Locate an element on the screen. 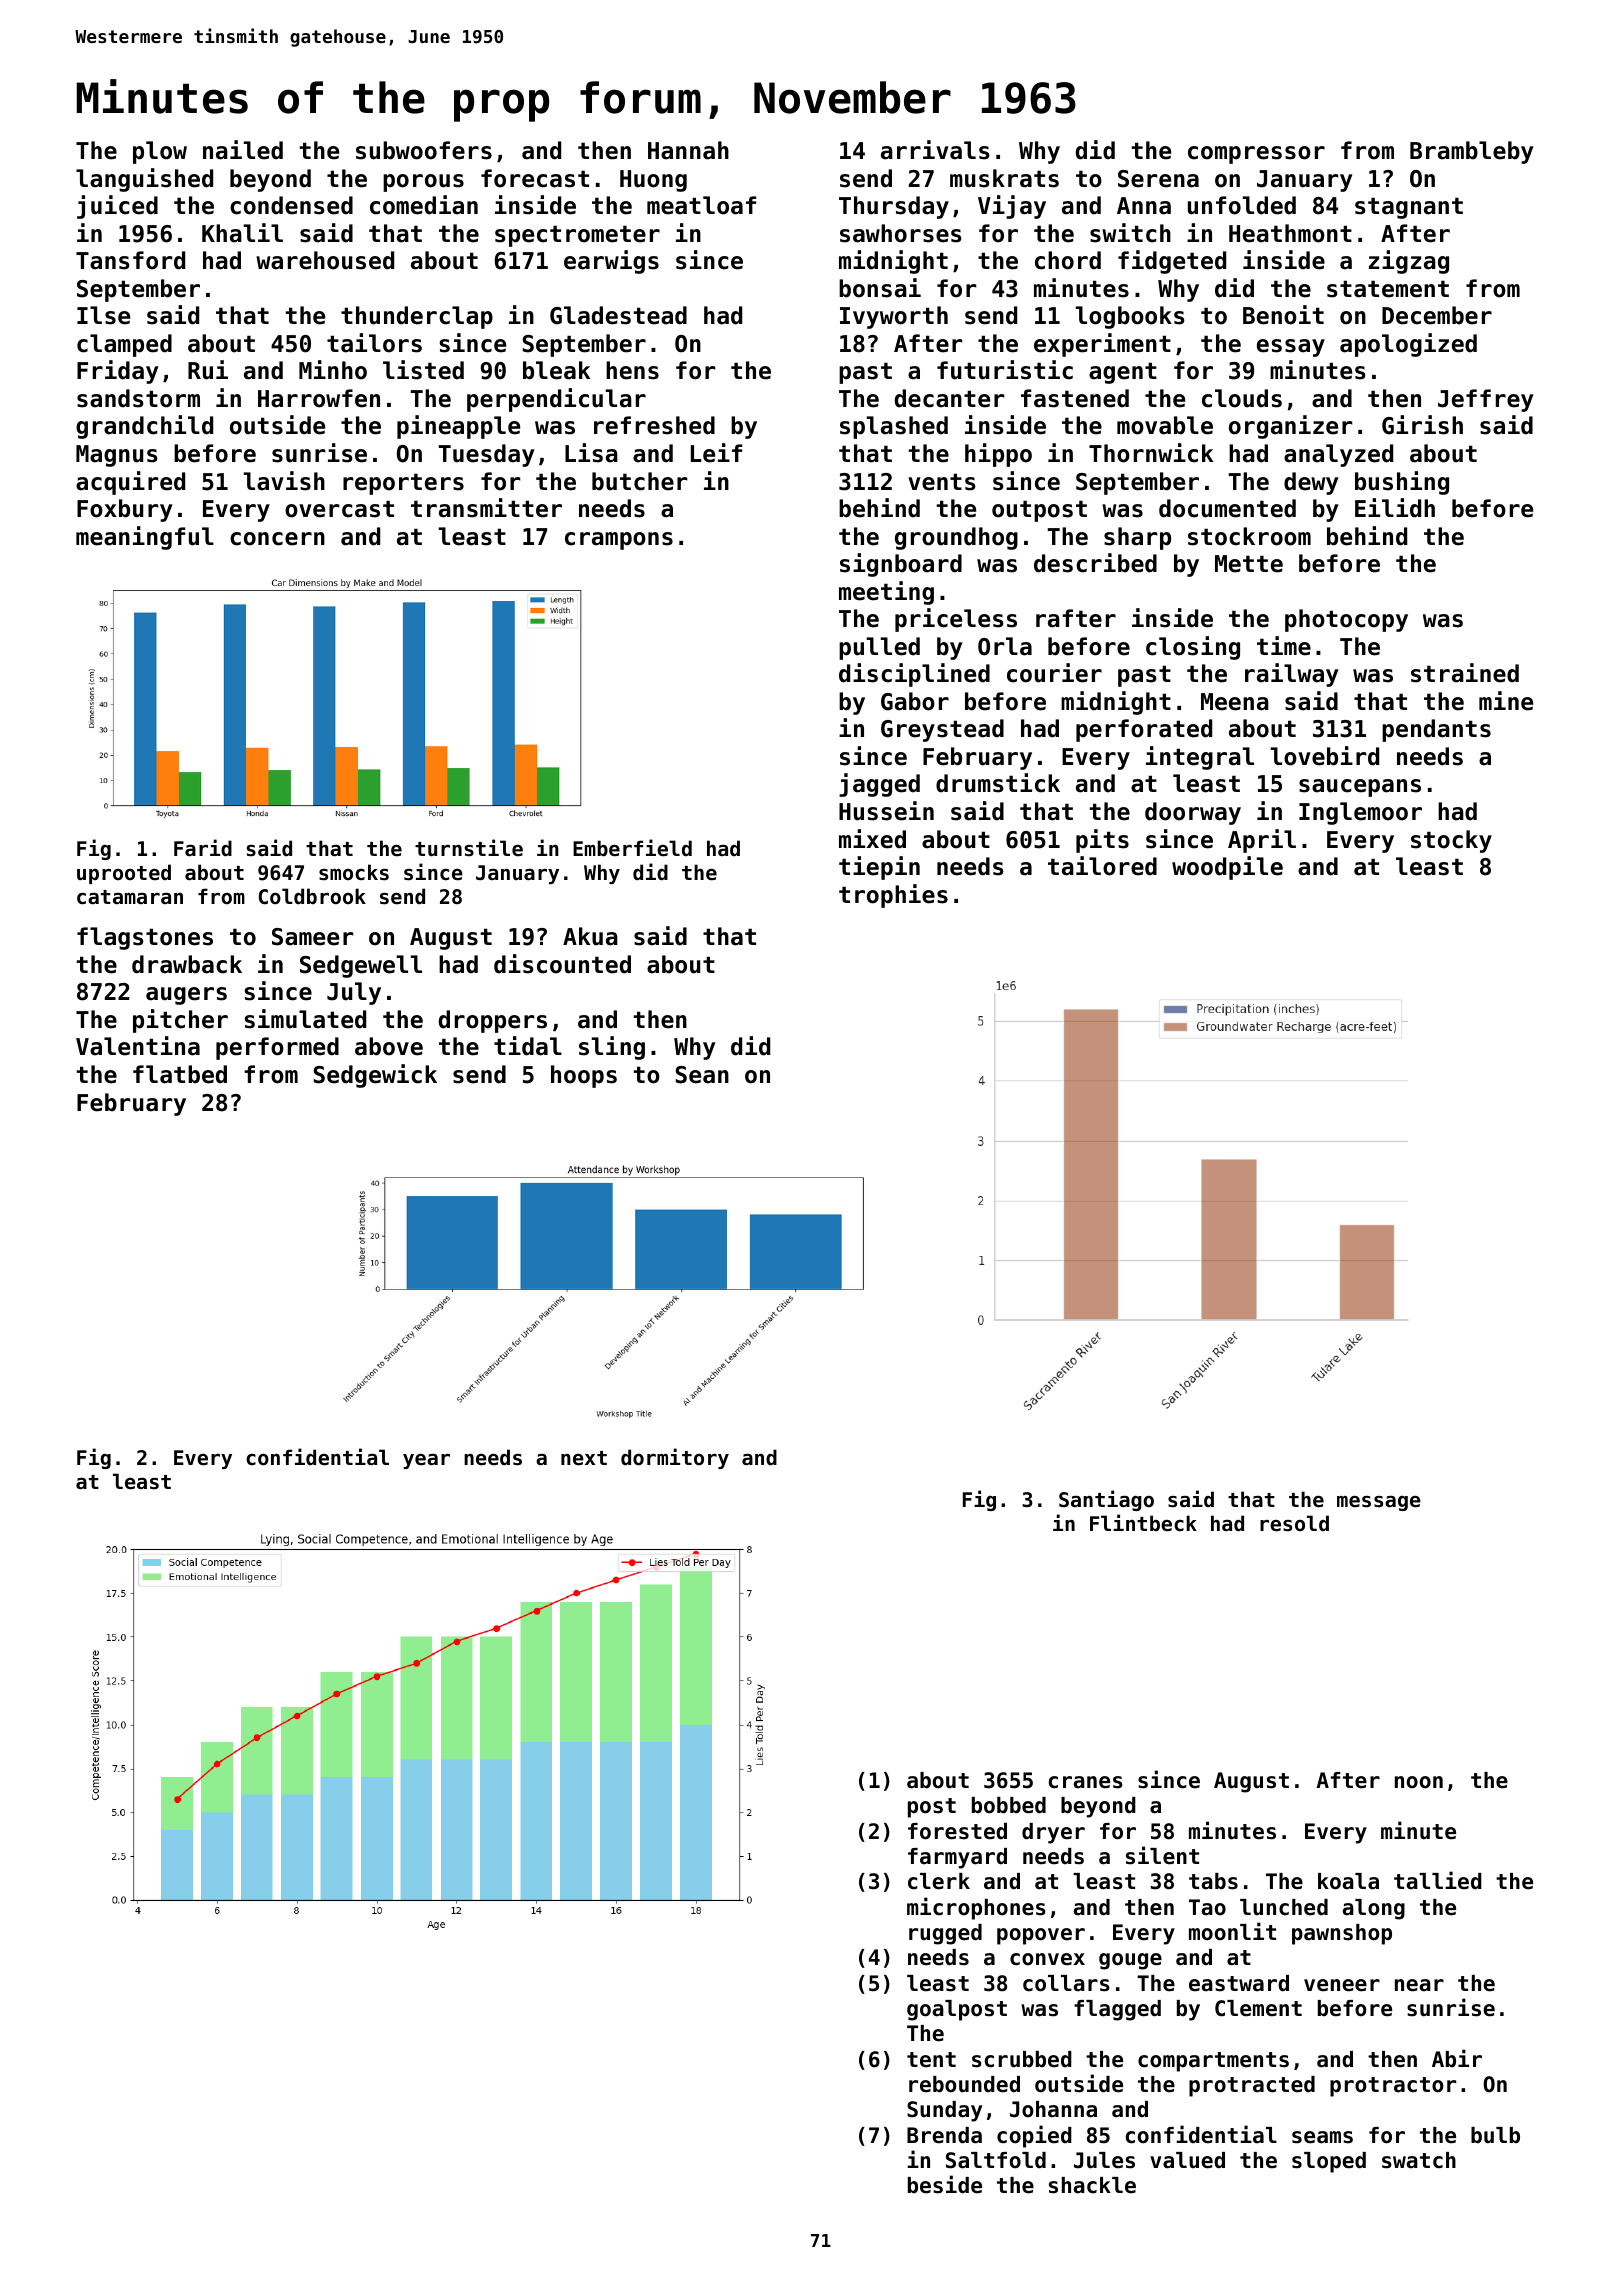 The height and width of the screenshot is (2292, 1620). vents is located at coordinates (942, 482).
